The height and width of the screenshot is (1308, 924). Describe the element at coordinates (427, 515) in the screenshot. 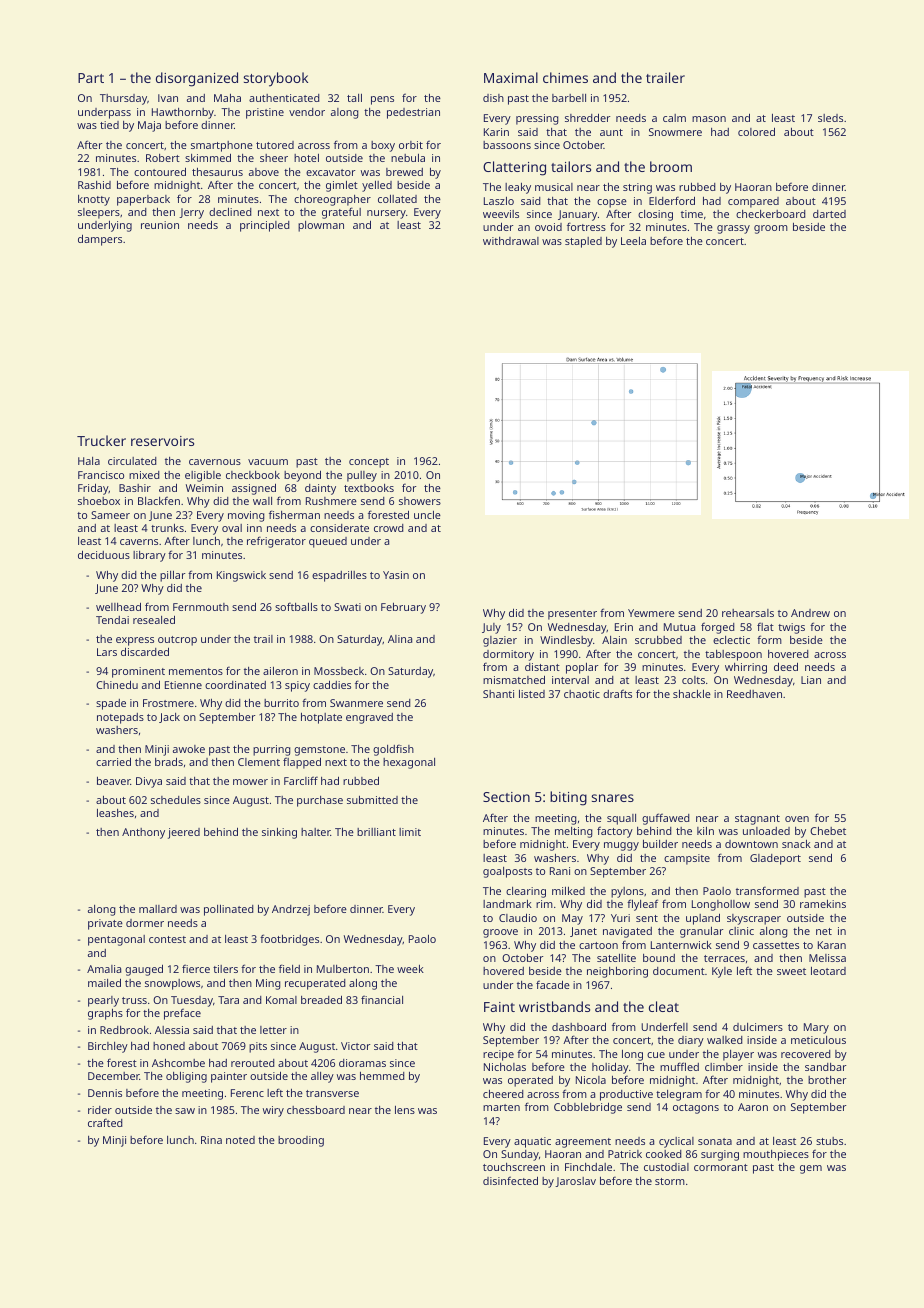

I see `uncle` at that location.
